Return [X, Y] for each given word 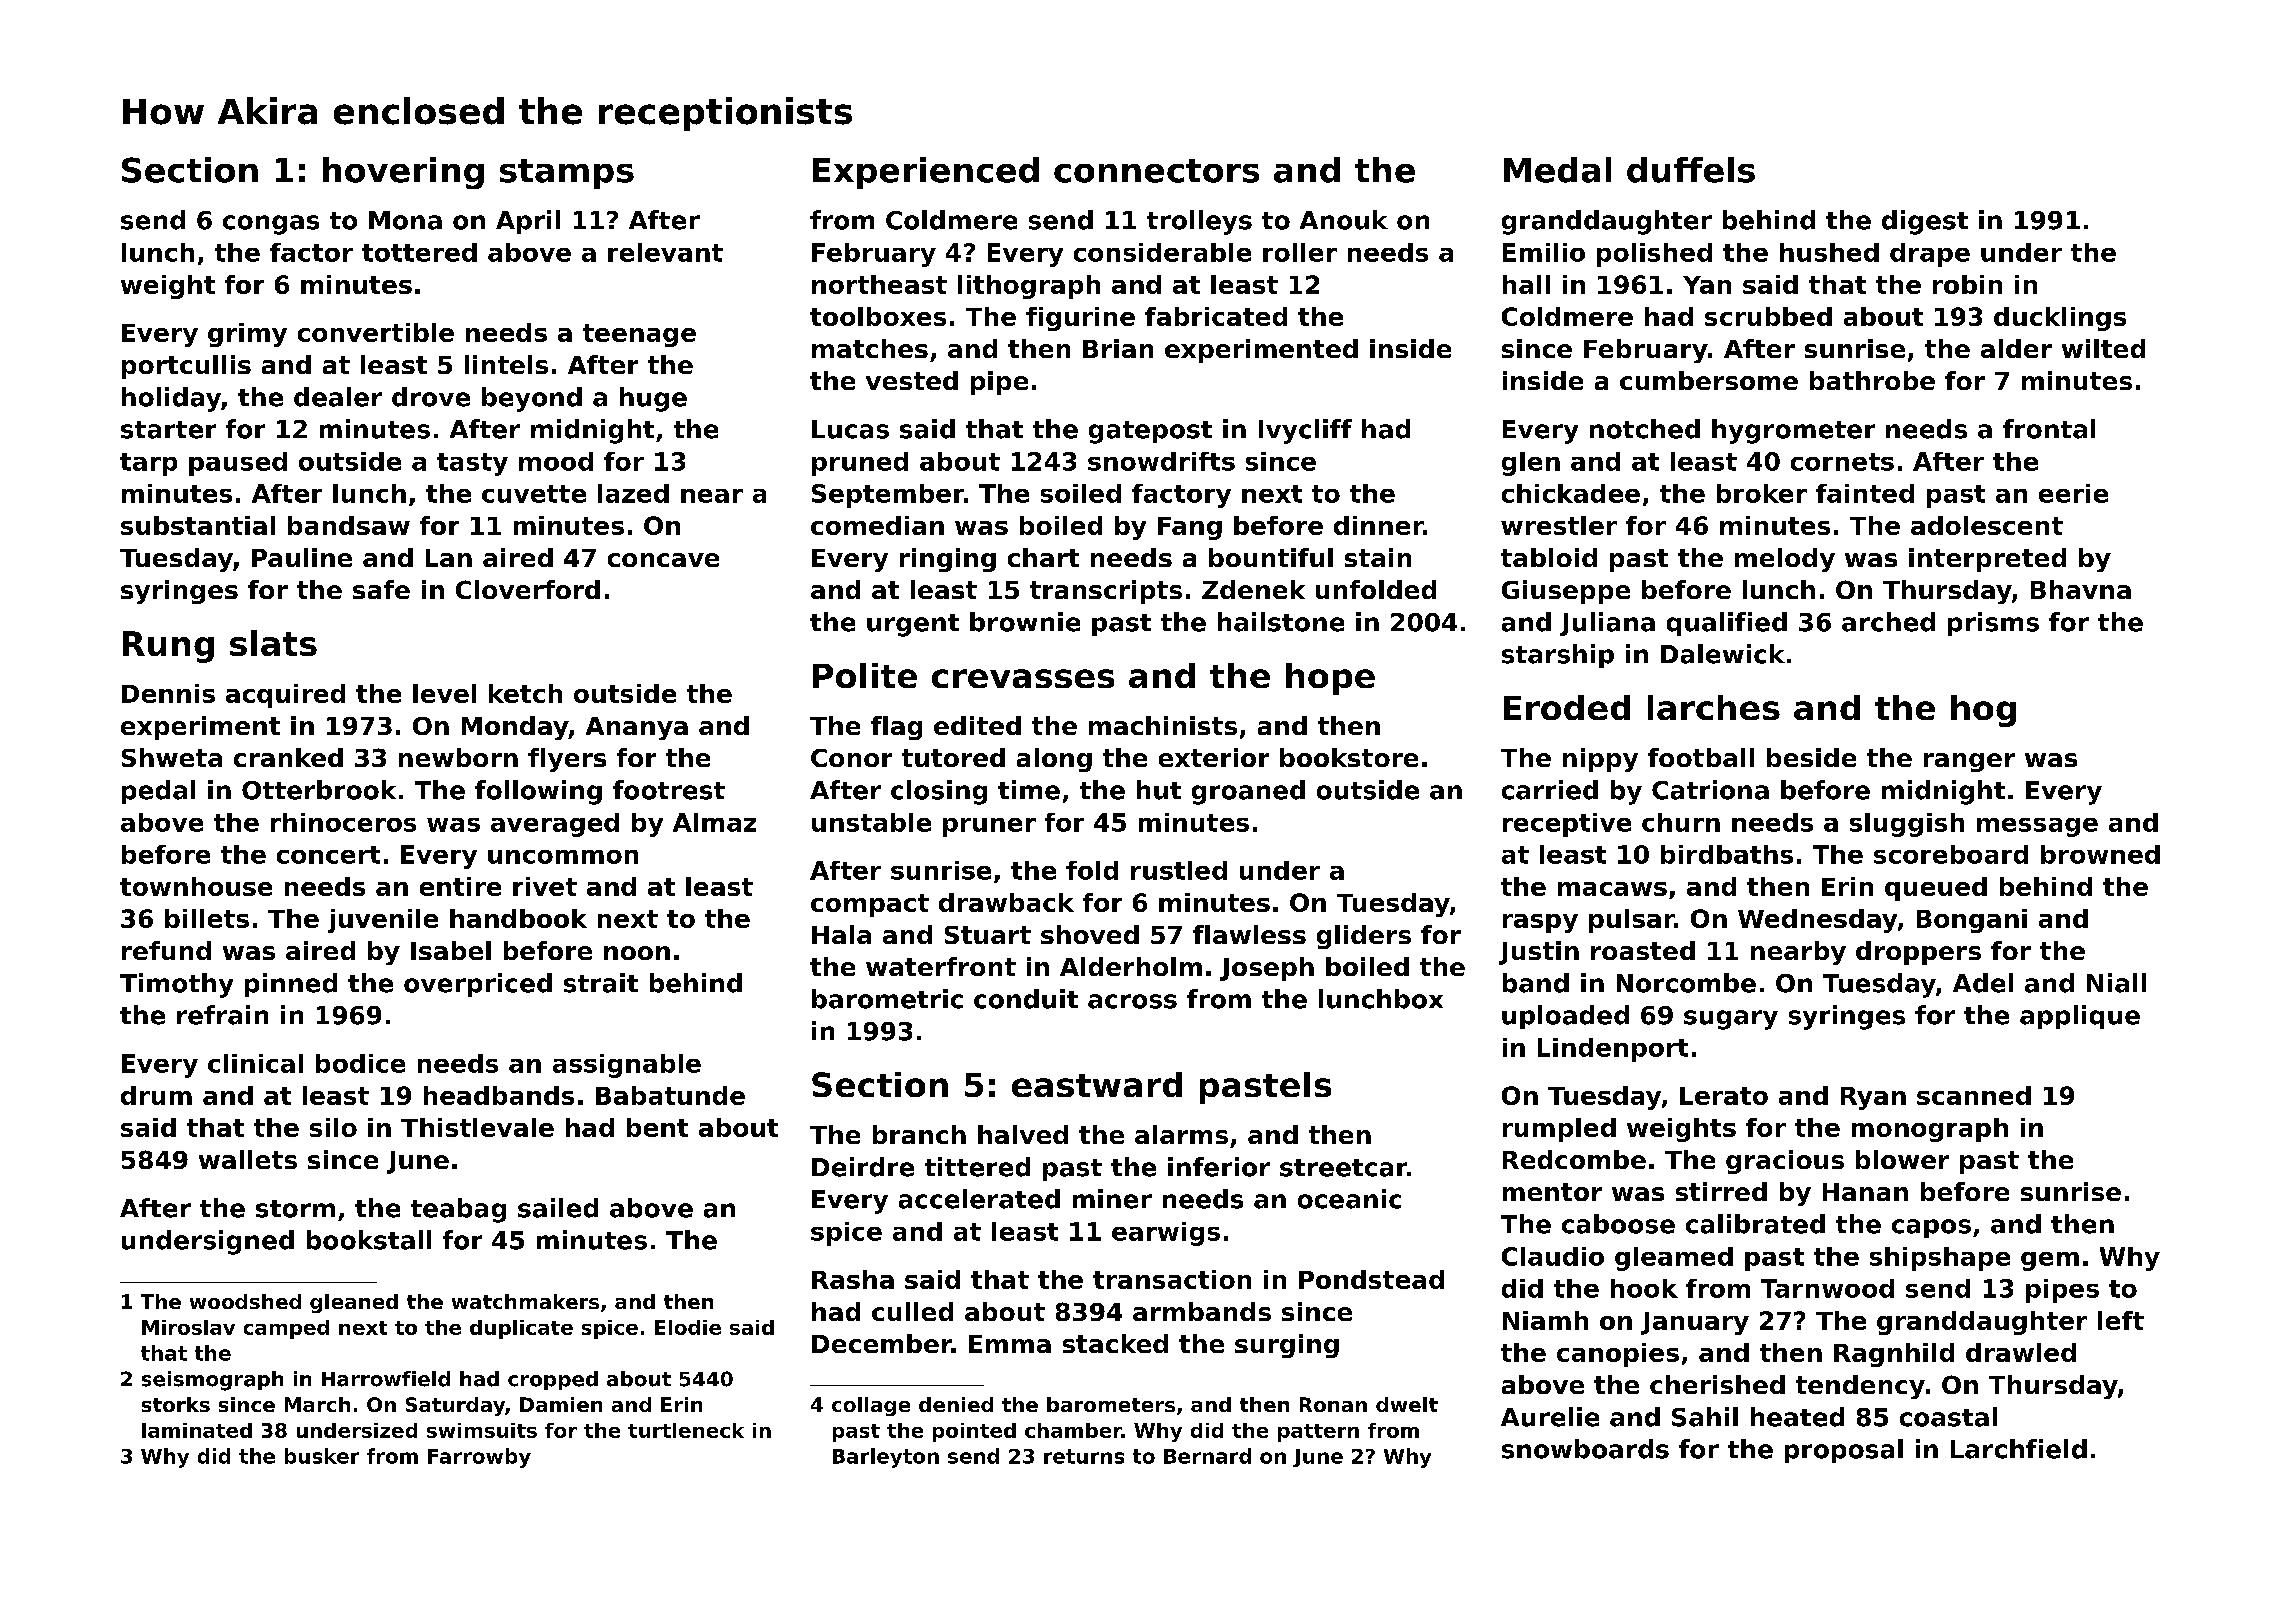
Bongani [1972, 921]
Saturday [455, 1406]
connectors [1156, 171]
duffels [1691, 170]
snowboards [1585, 1449]
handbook [518, 918]
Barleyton [886, 1458]
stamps [567, 174]
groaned [1248, 792]
